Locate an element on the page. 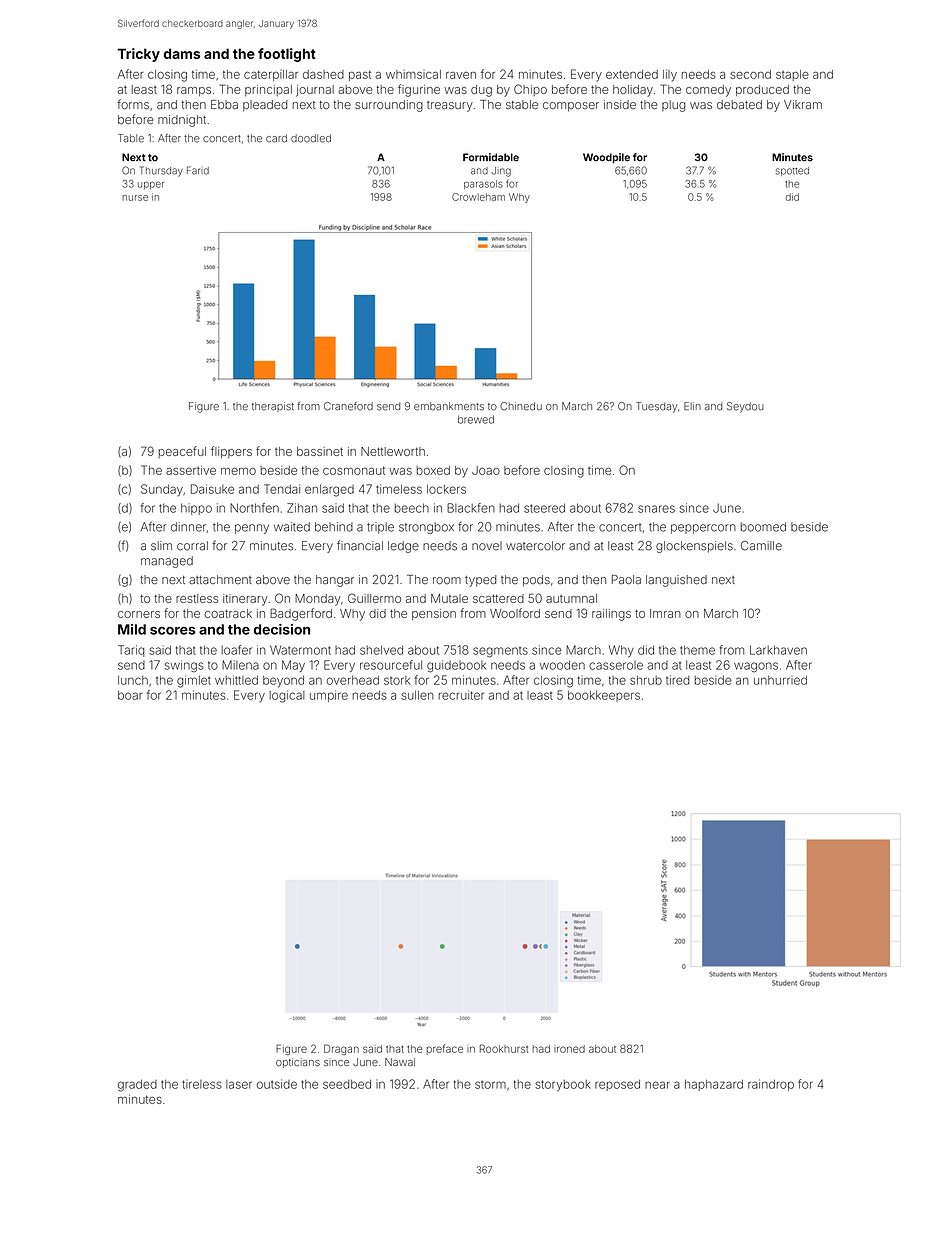 The width and height of the document is (952, 1233). graded is located at coordinates (137, 1086).
